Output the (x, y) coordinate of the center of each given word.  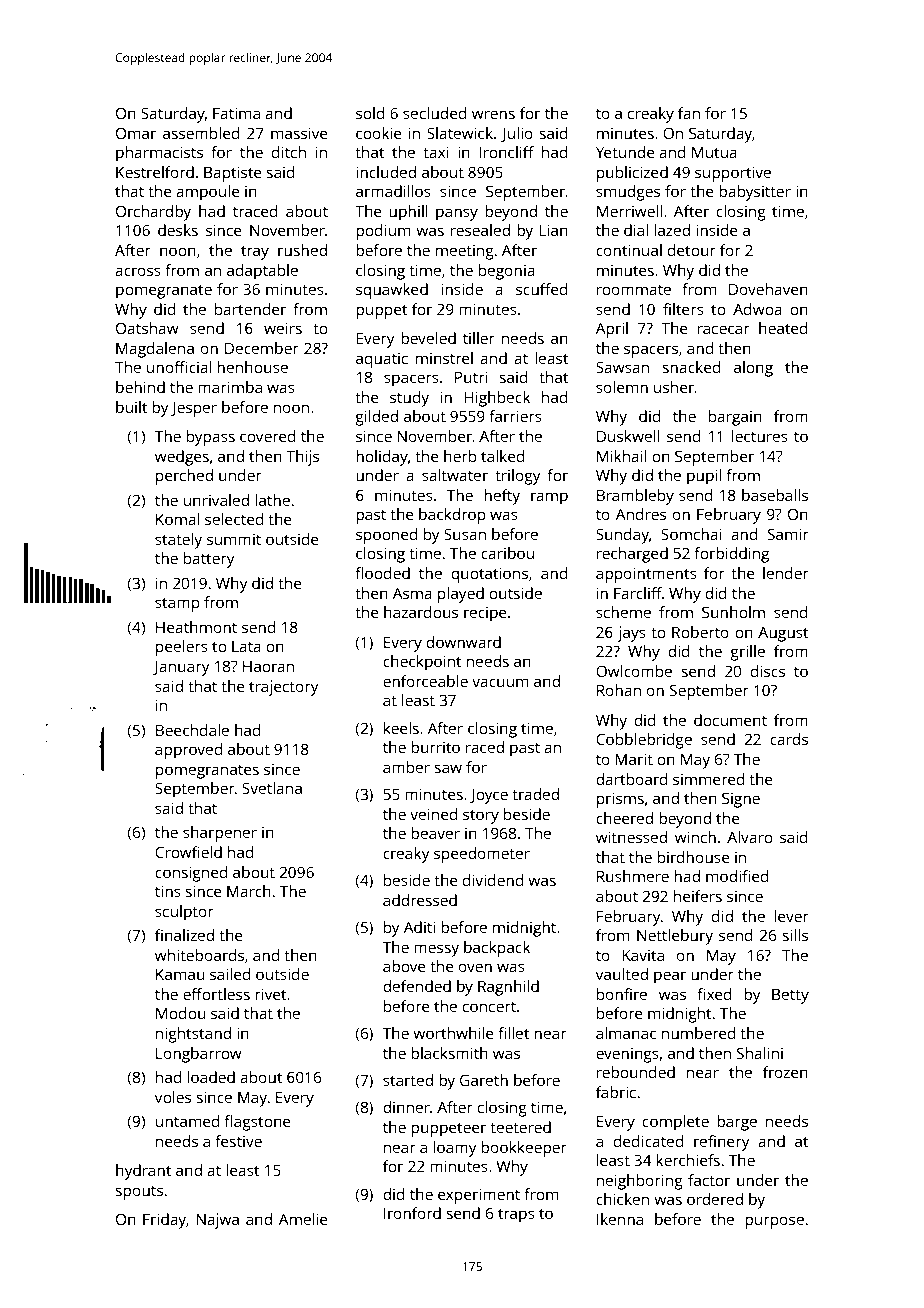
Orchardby (153, 213)
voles (173, 1097)
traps (516, 1216)
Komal (178, 519)
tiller (479, 338)
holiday (382, 458)
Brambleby (635, 497)
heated (783, 328)
